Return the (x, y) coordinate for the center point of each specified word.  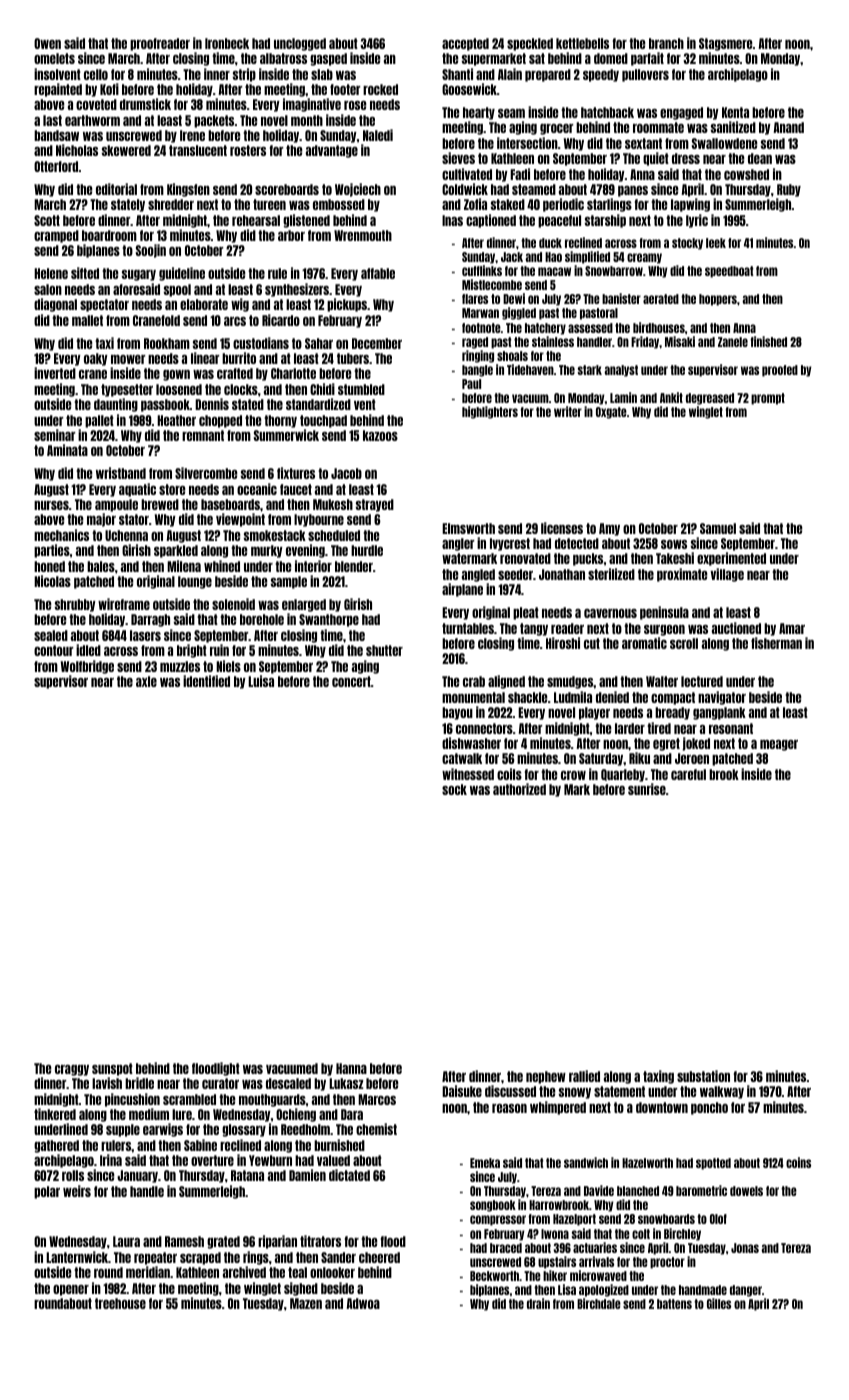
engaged (681, 113)
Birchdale (599, 1303)
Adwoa (363, 1303)
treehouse (120, 1303)
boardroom (109, 235)
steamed (534, 189)
